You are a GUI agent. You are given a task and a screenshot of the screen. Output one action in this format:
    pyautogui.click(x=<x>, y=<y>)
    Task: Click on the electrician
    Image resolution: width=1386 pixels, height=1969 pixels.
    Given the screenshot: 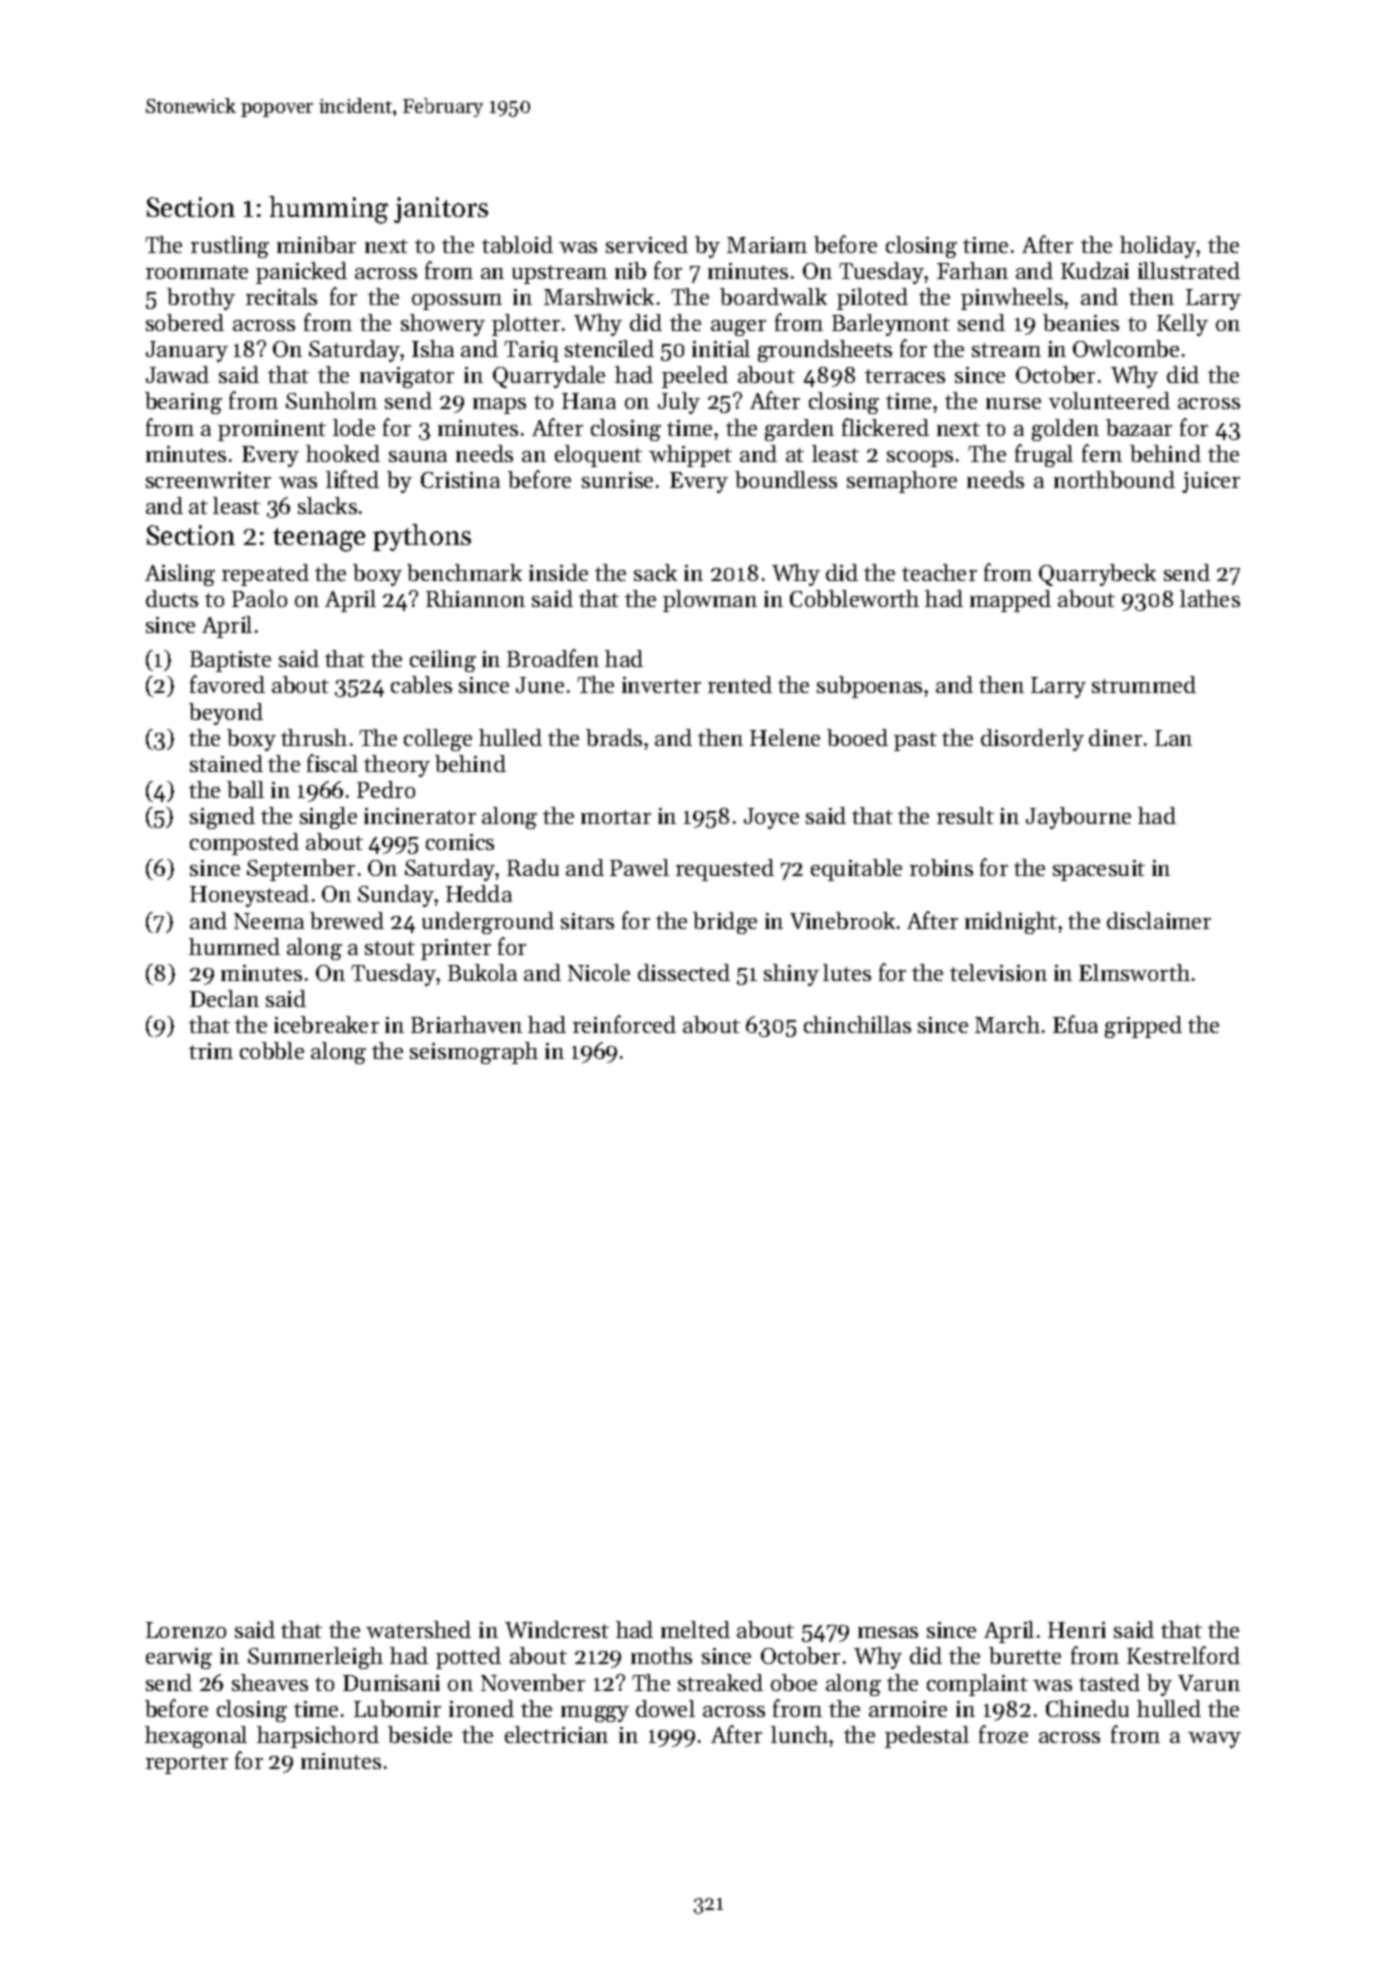 What is the action you would take?
    pyautogui.click(x=556, y=1734)
